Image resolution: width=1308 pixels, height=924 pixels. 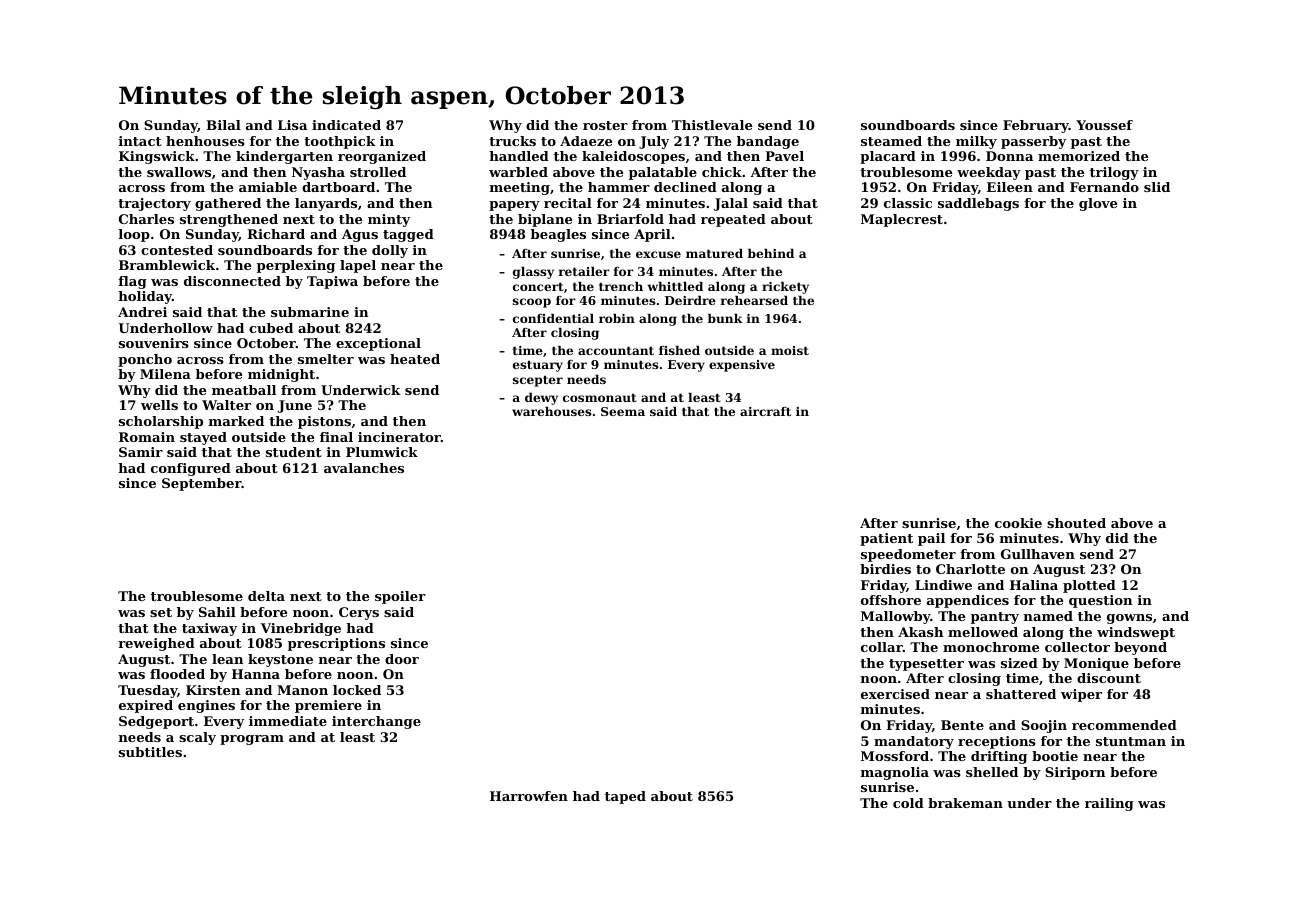 I want to click on Cerys, so click(x=359, y=613).
